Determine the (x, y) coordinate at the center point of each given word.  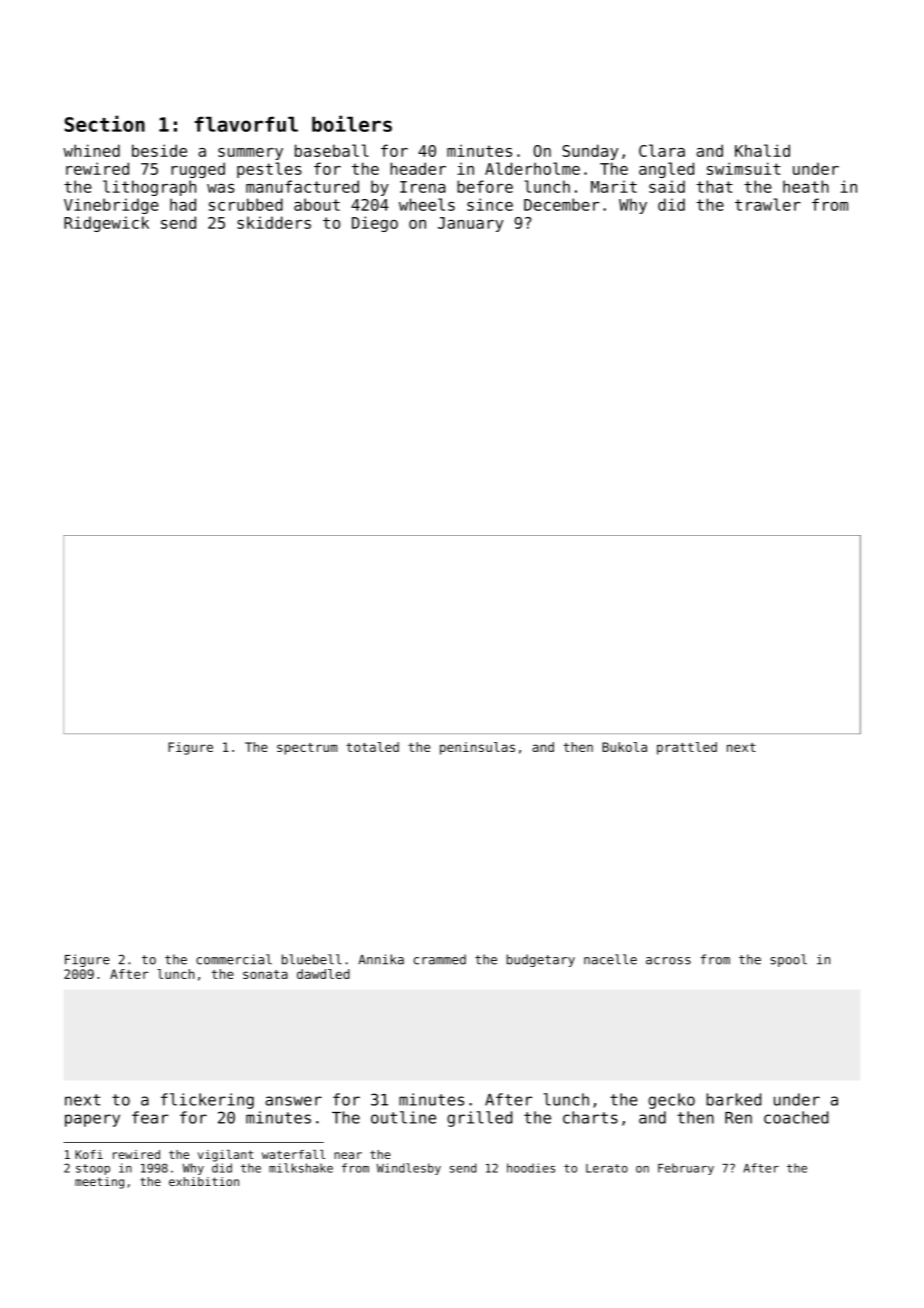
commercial (234, 959)
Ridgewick (106, 224)
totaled (372, 747)
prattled (687, 748)
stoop (93, 1169)
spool (788, 960)
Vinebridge (111, 206)
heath (806, 186)
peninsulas (477, 748)
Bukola (624, 747)
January (471, 224)
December (561, 204)
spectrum (307, 749)
